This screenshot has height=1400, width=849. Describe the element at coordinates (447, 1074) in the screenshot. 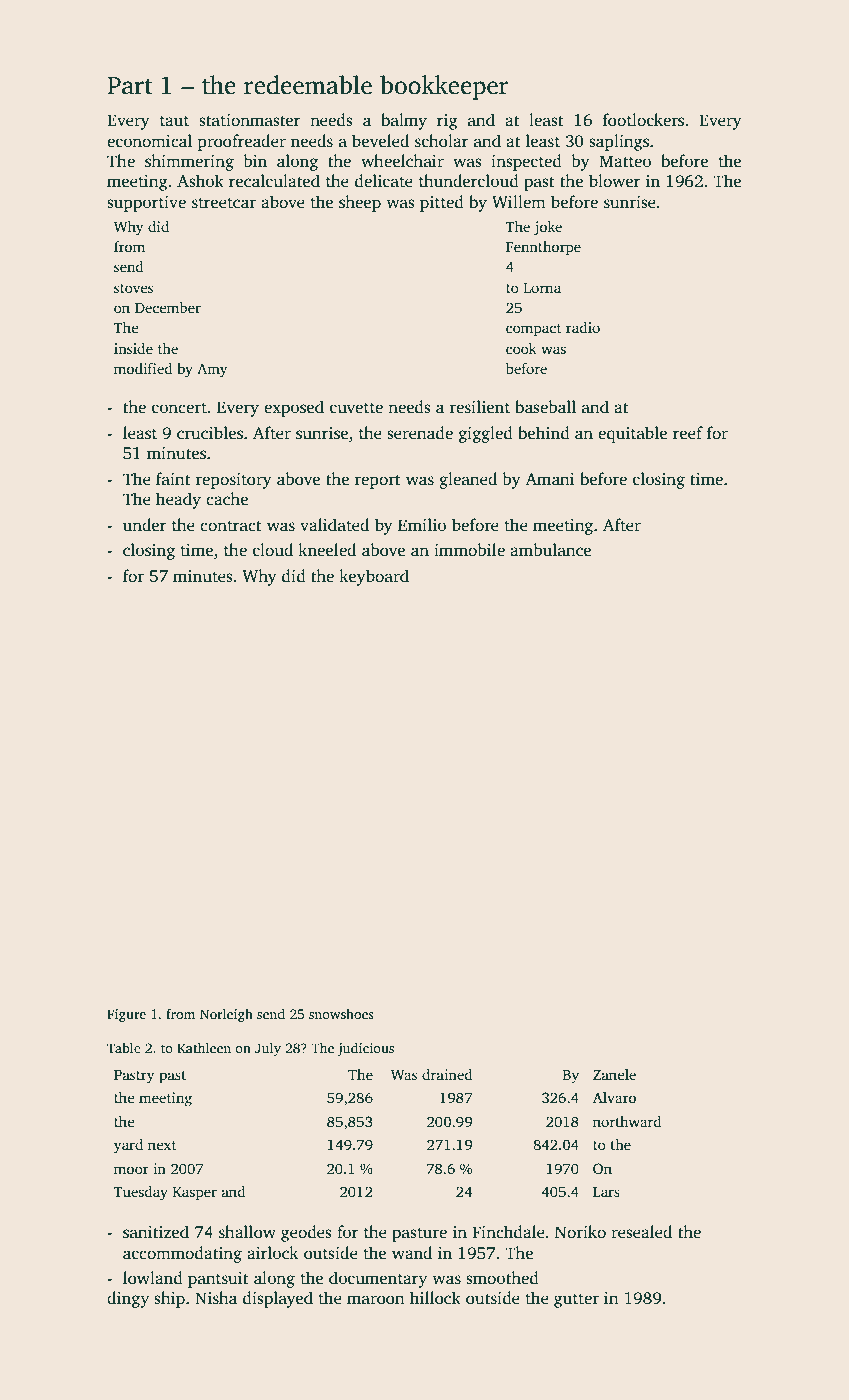

I see `drained` at that location.
